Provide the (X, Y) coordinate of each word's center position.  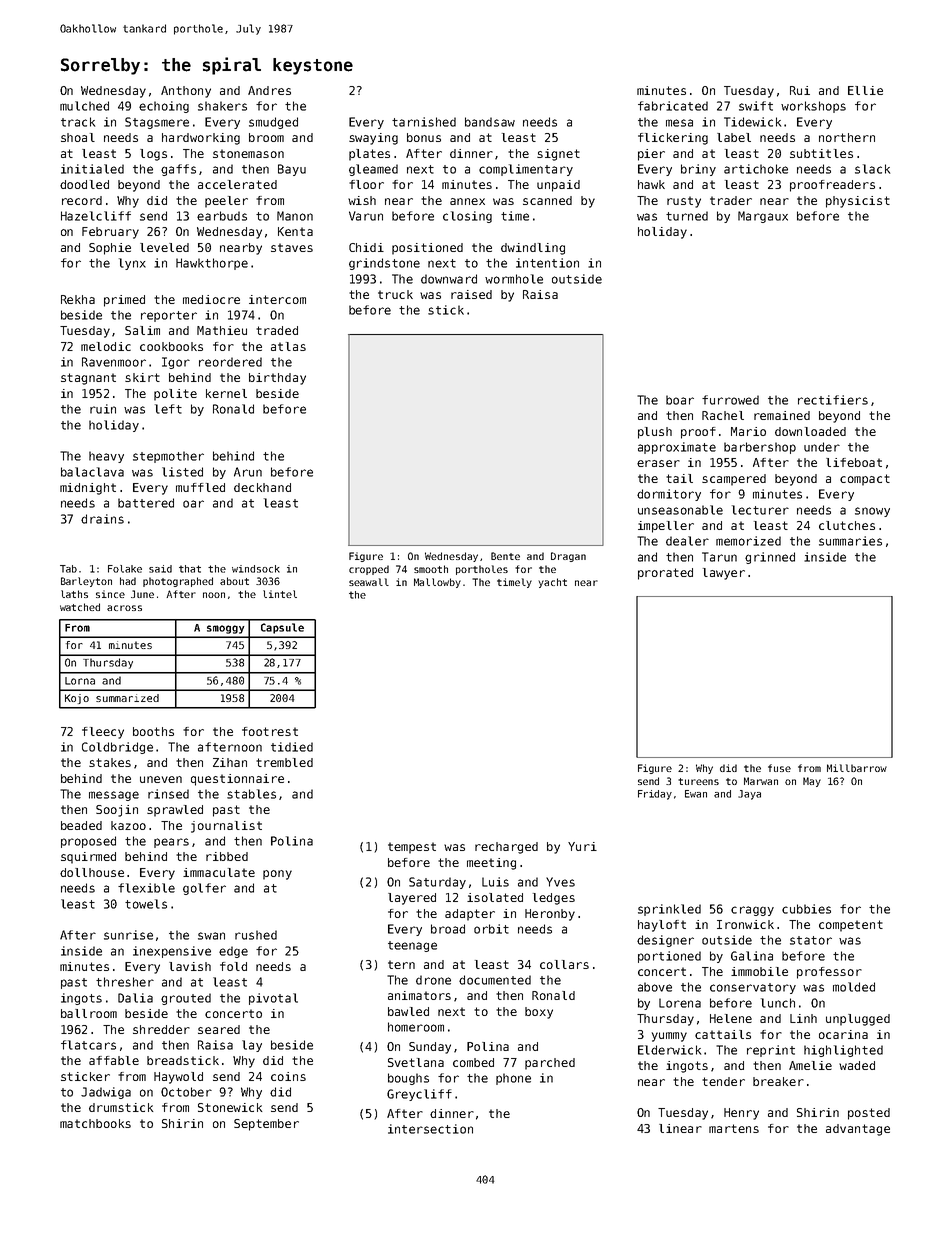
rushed (256, 935)
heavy (106, 457)
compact (865, 480)
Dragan (568, 557)
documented (495, 980)
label (734, 137)
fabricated (673, 106)
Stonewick (230, 1107)
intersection (430, 1129)
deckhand (262, 487)
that (190, 569)
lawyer (724, 574)
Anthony (186, 92)
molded (854, 987)
